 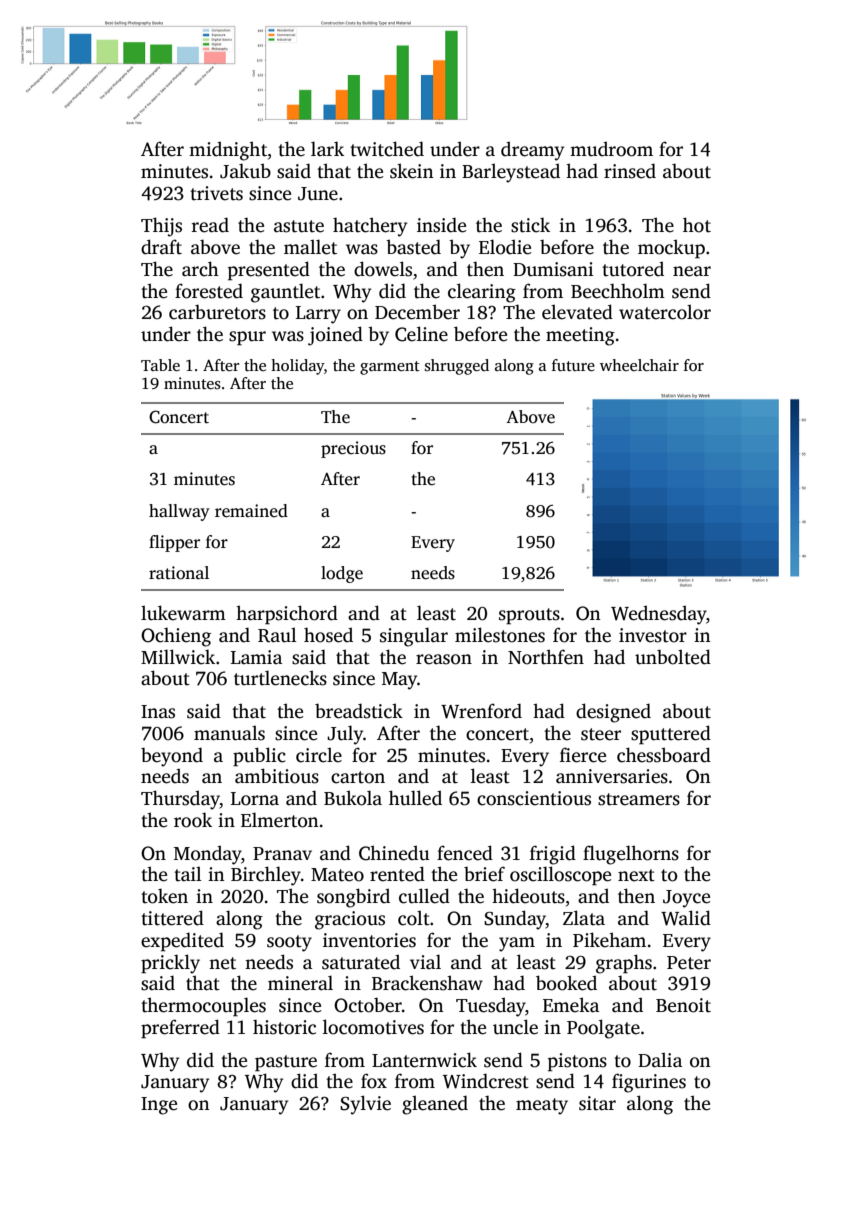 I want to click on garment, so click(x=390, y=368).
